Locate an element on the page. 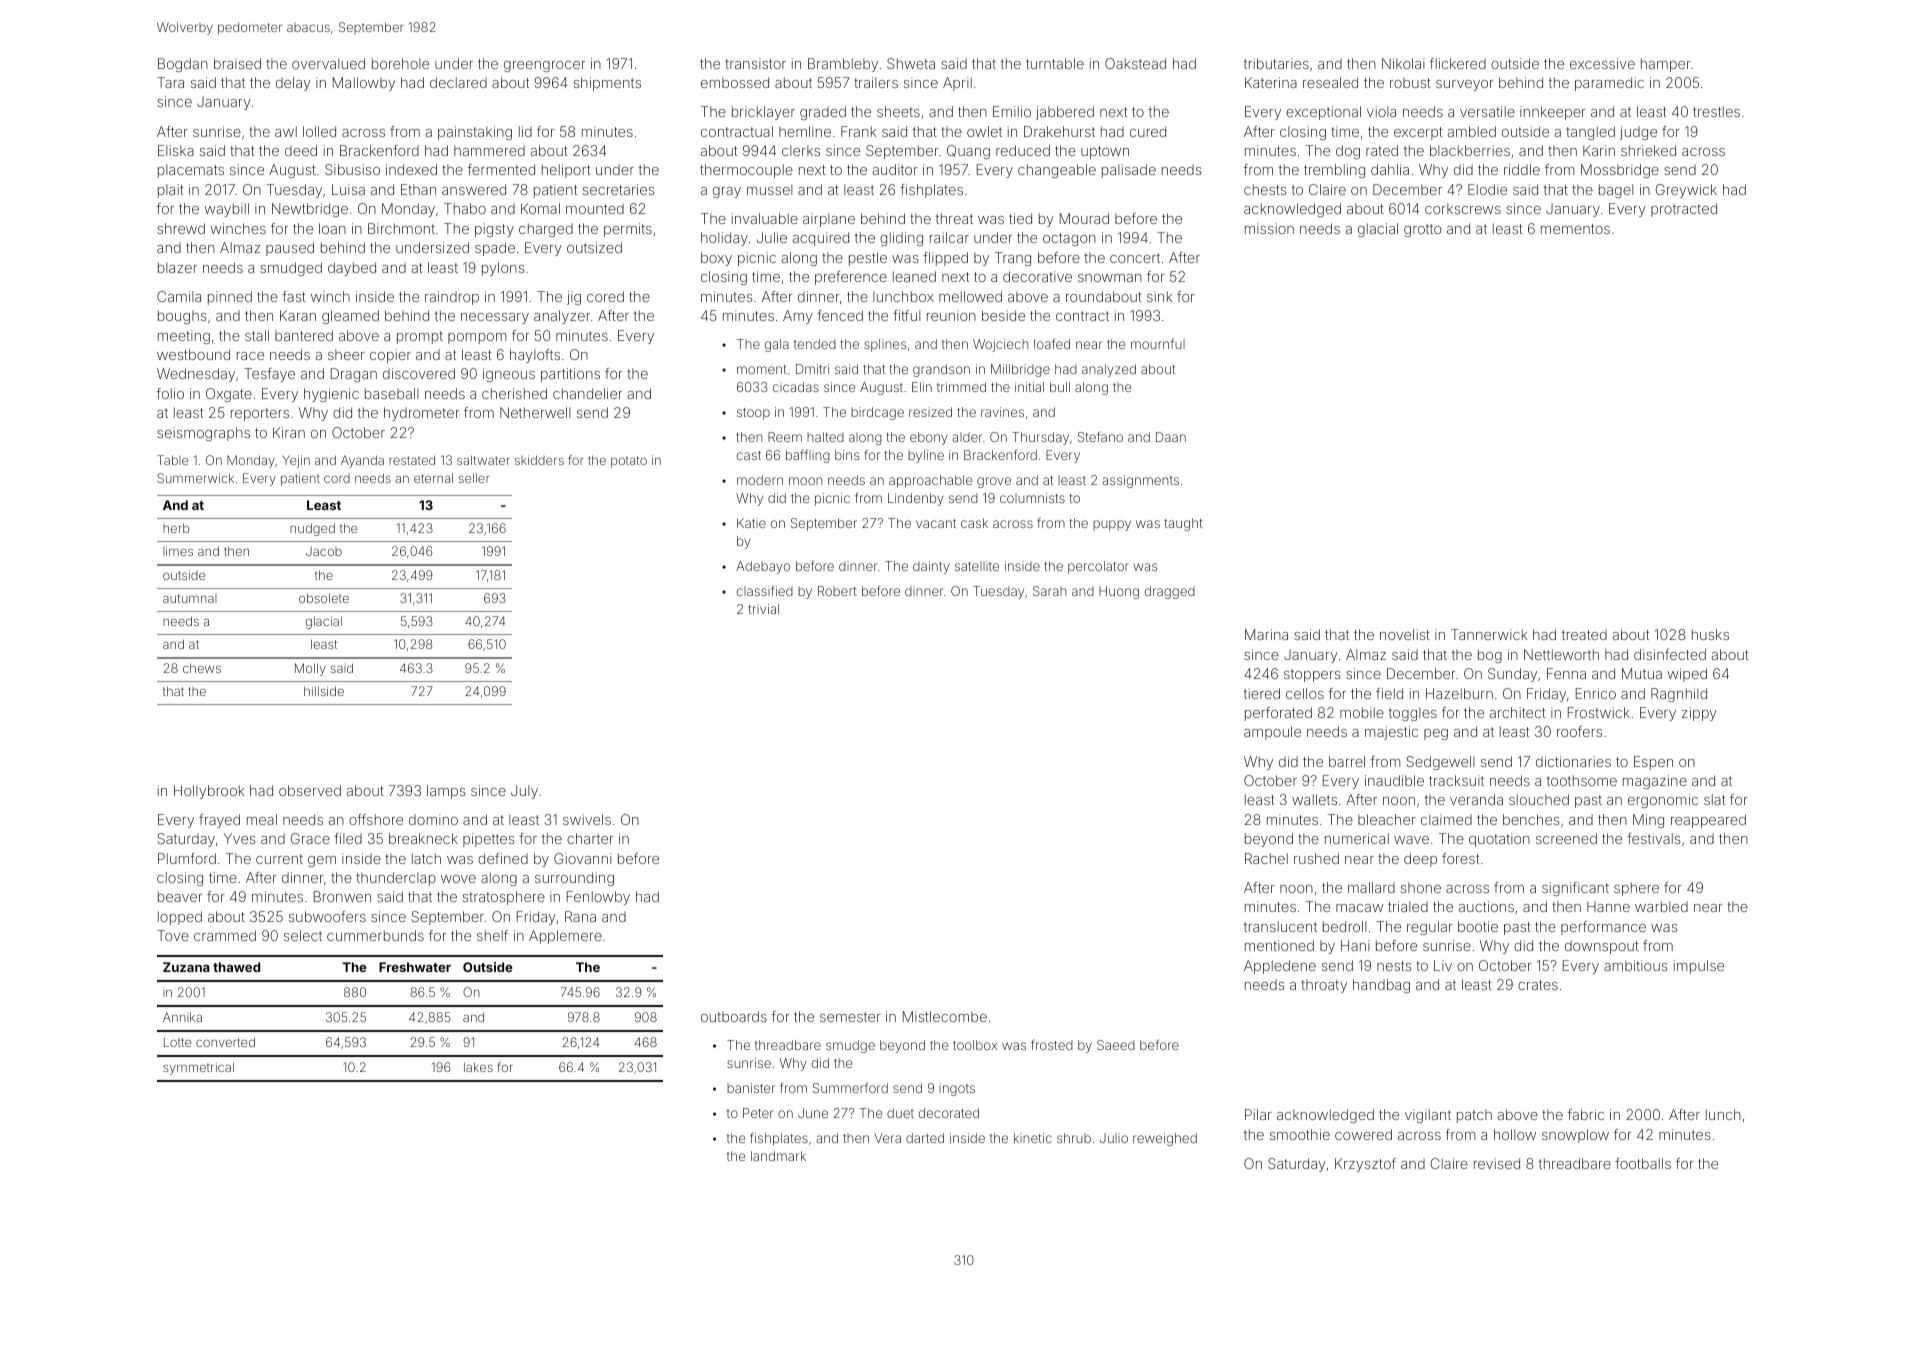 The width and height of the page is (1907, 1348). tiered is located at coordinates (1262, 693).
